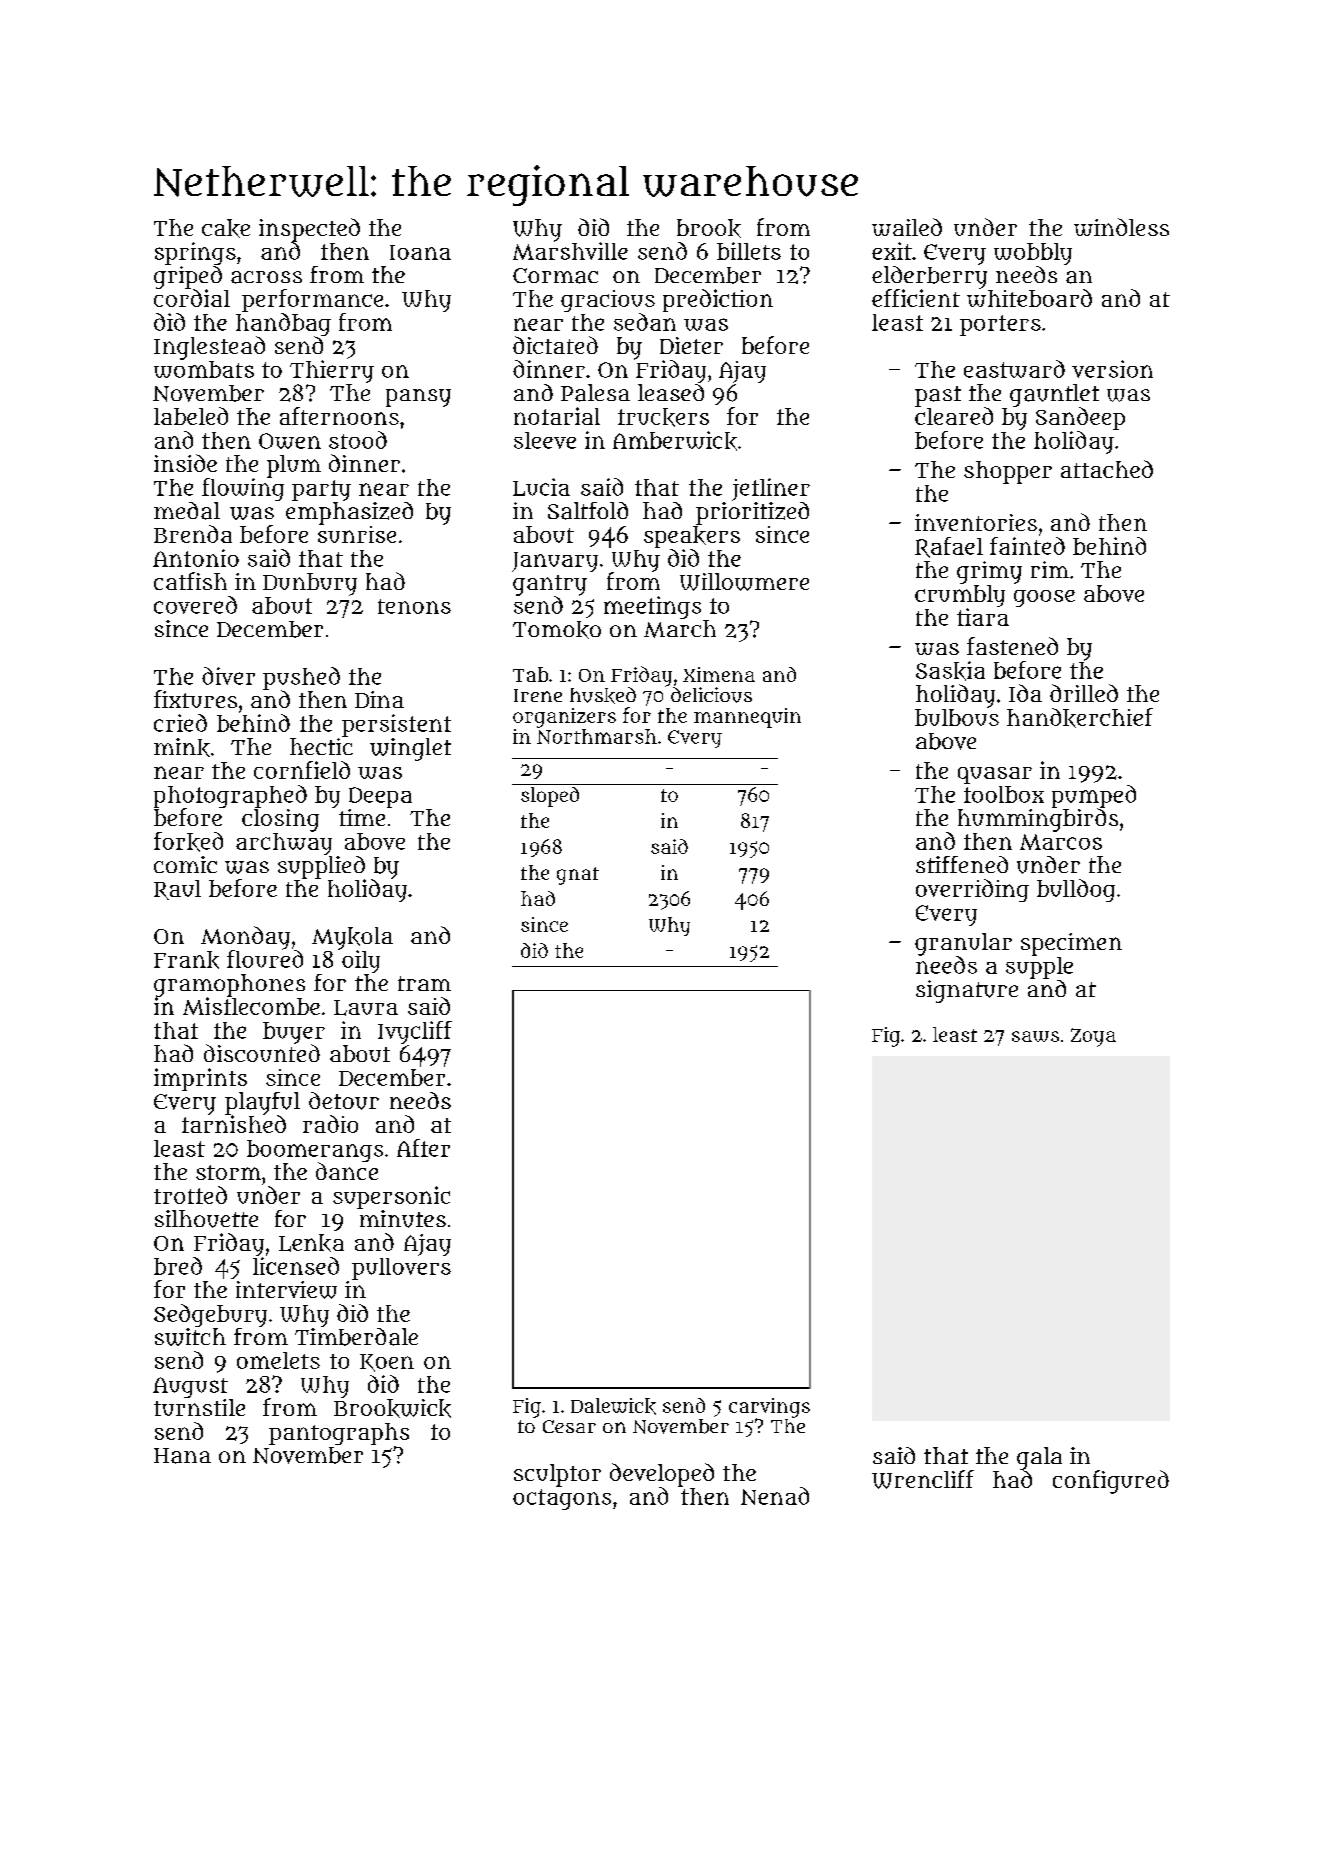 The width and height of the image is (1323, 1871). What do you see at coordinates (278, 1360) in the image?
I see `omelets` at bounding box center [278, 1360].
